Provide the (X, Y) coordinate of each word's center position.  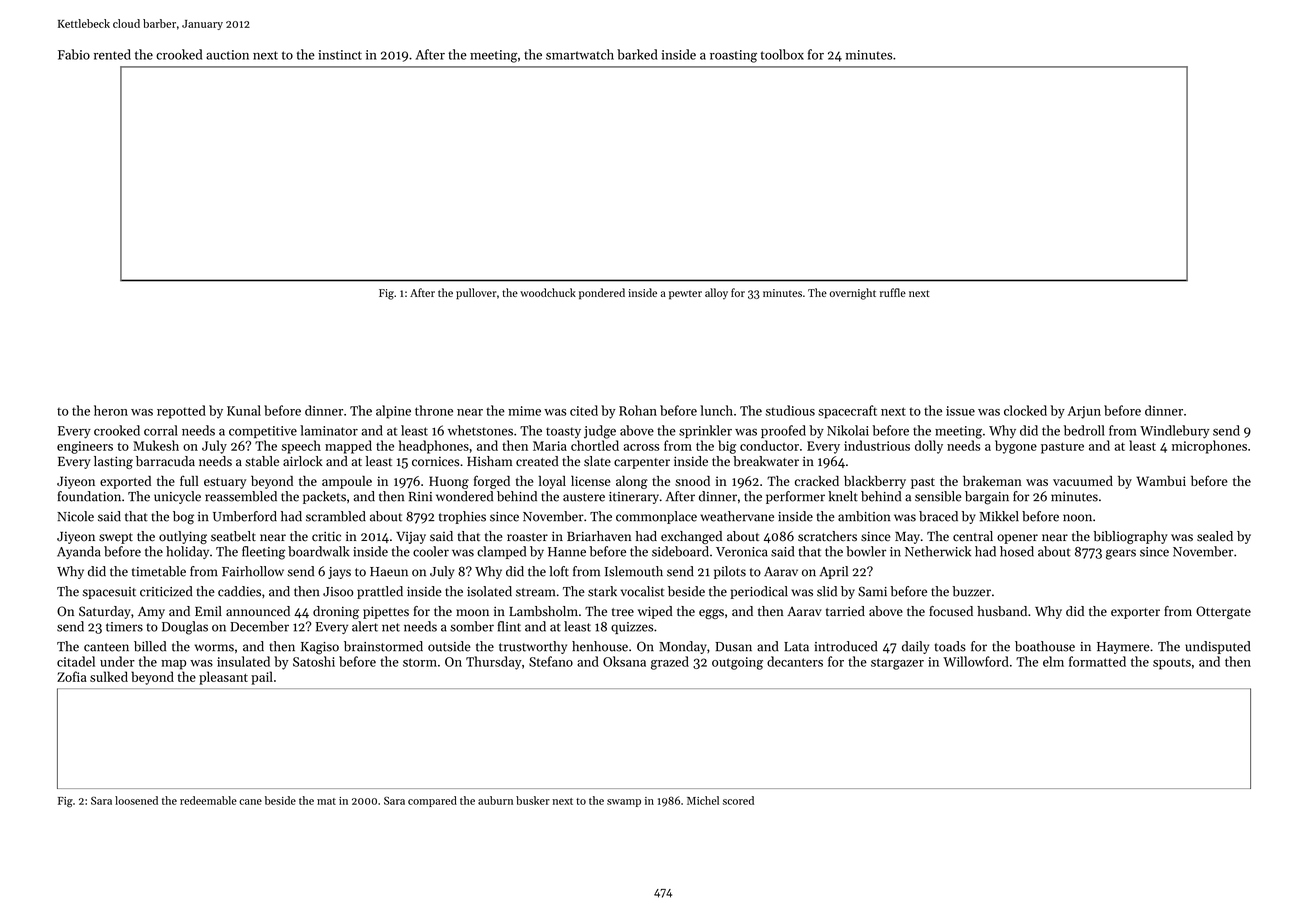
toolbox (782, 54)
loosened (136, 800)
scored (738, 800)
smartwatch (580, 54)
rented (112, 54)
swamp (624, 803)
